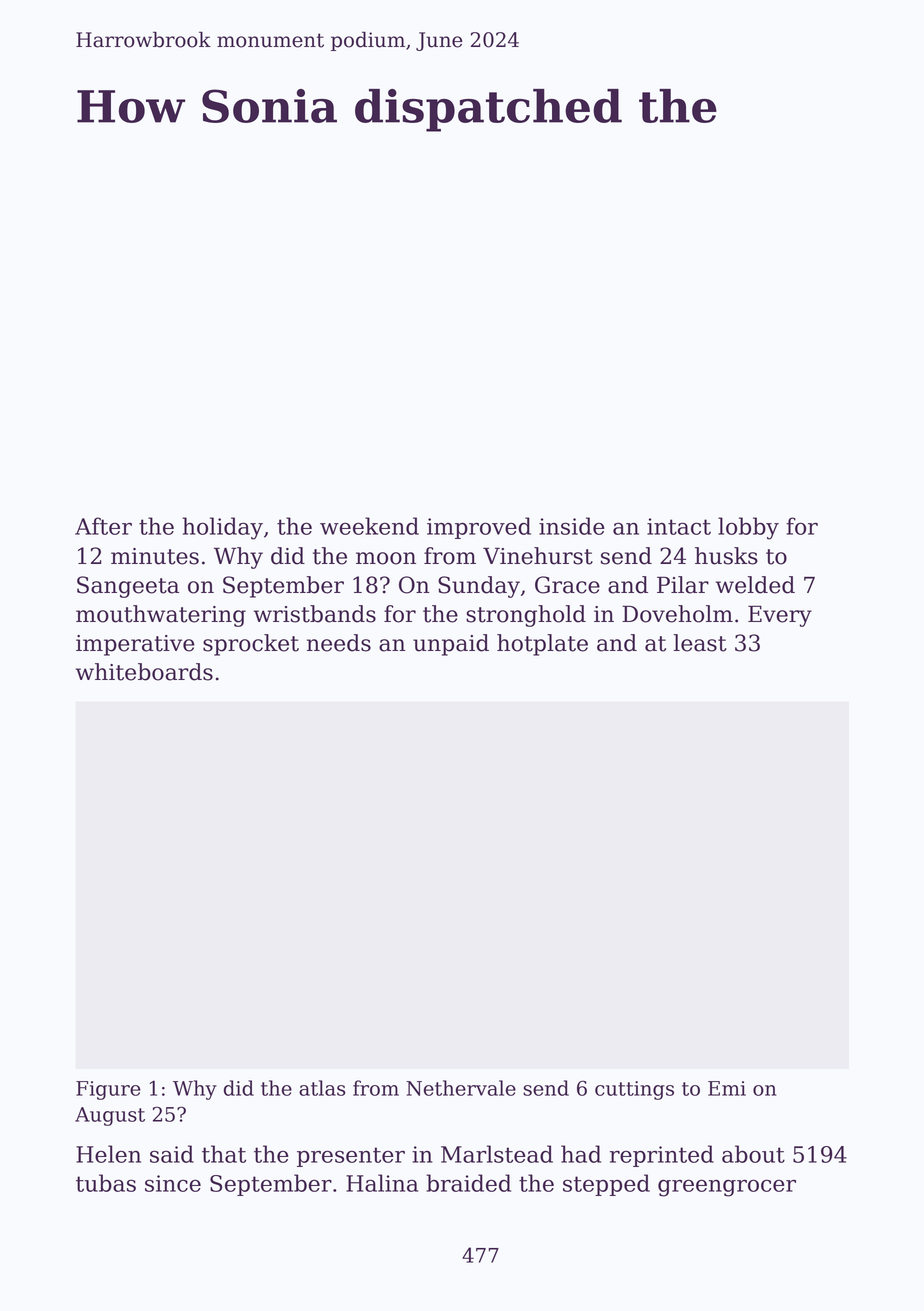 The width and height of the screenshot is (924, 1311). I want to click on about, so click(753, 1154).
